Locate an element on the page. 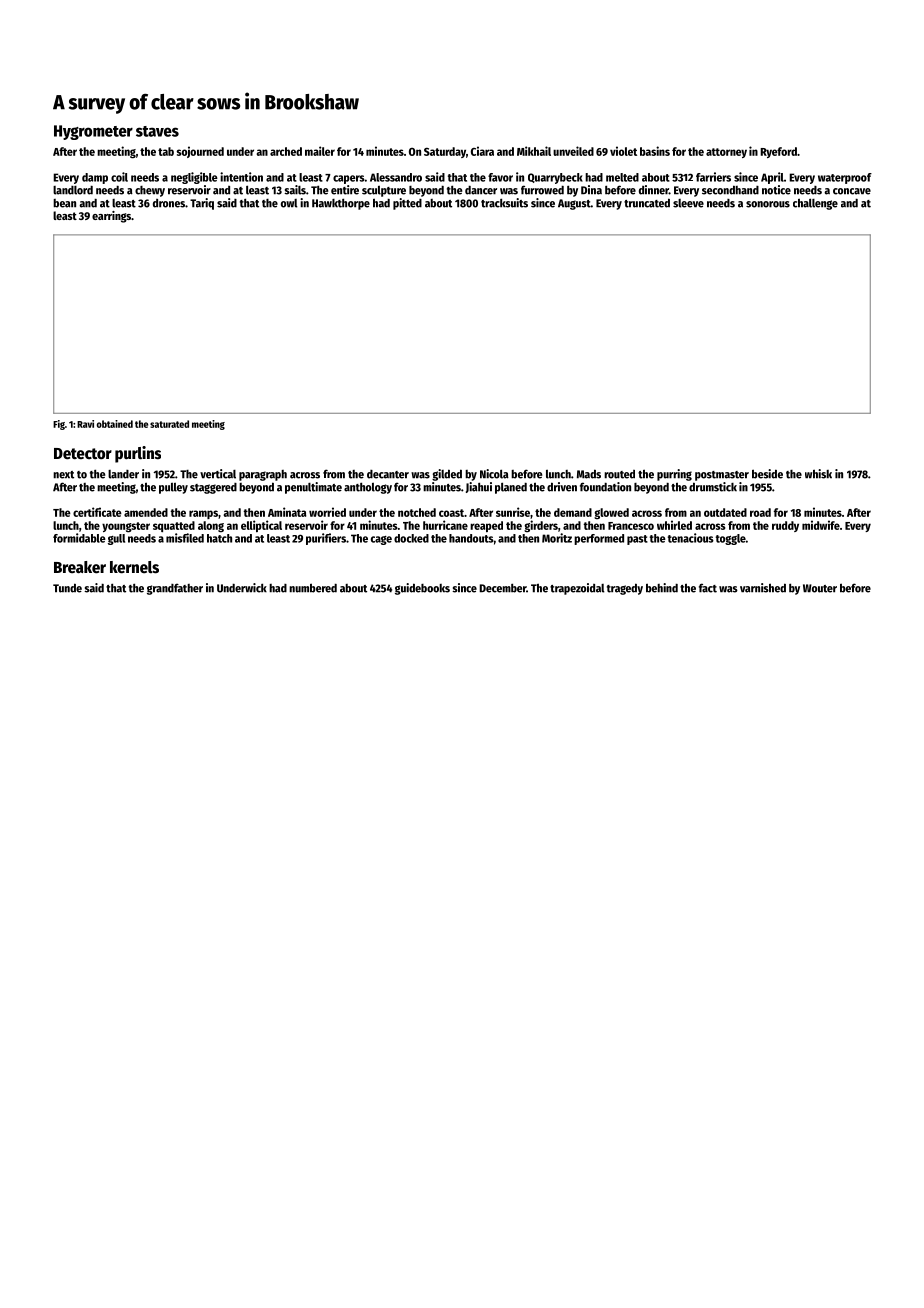 The width and height of the image is (924, 1308). tragedy is located at coordinates (625, 589).
